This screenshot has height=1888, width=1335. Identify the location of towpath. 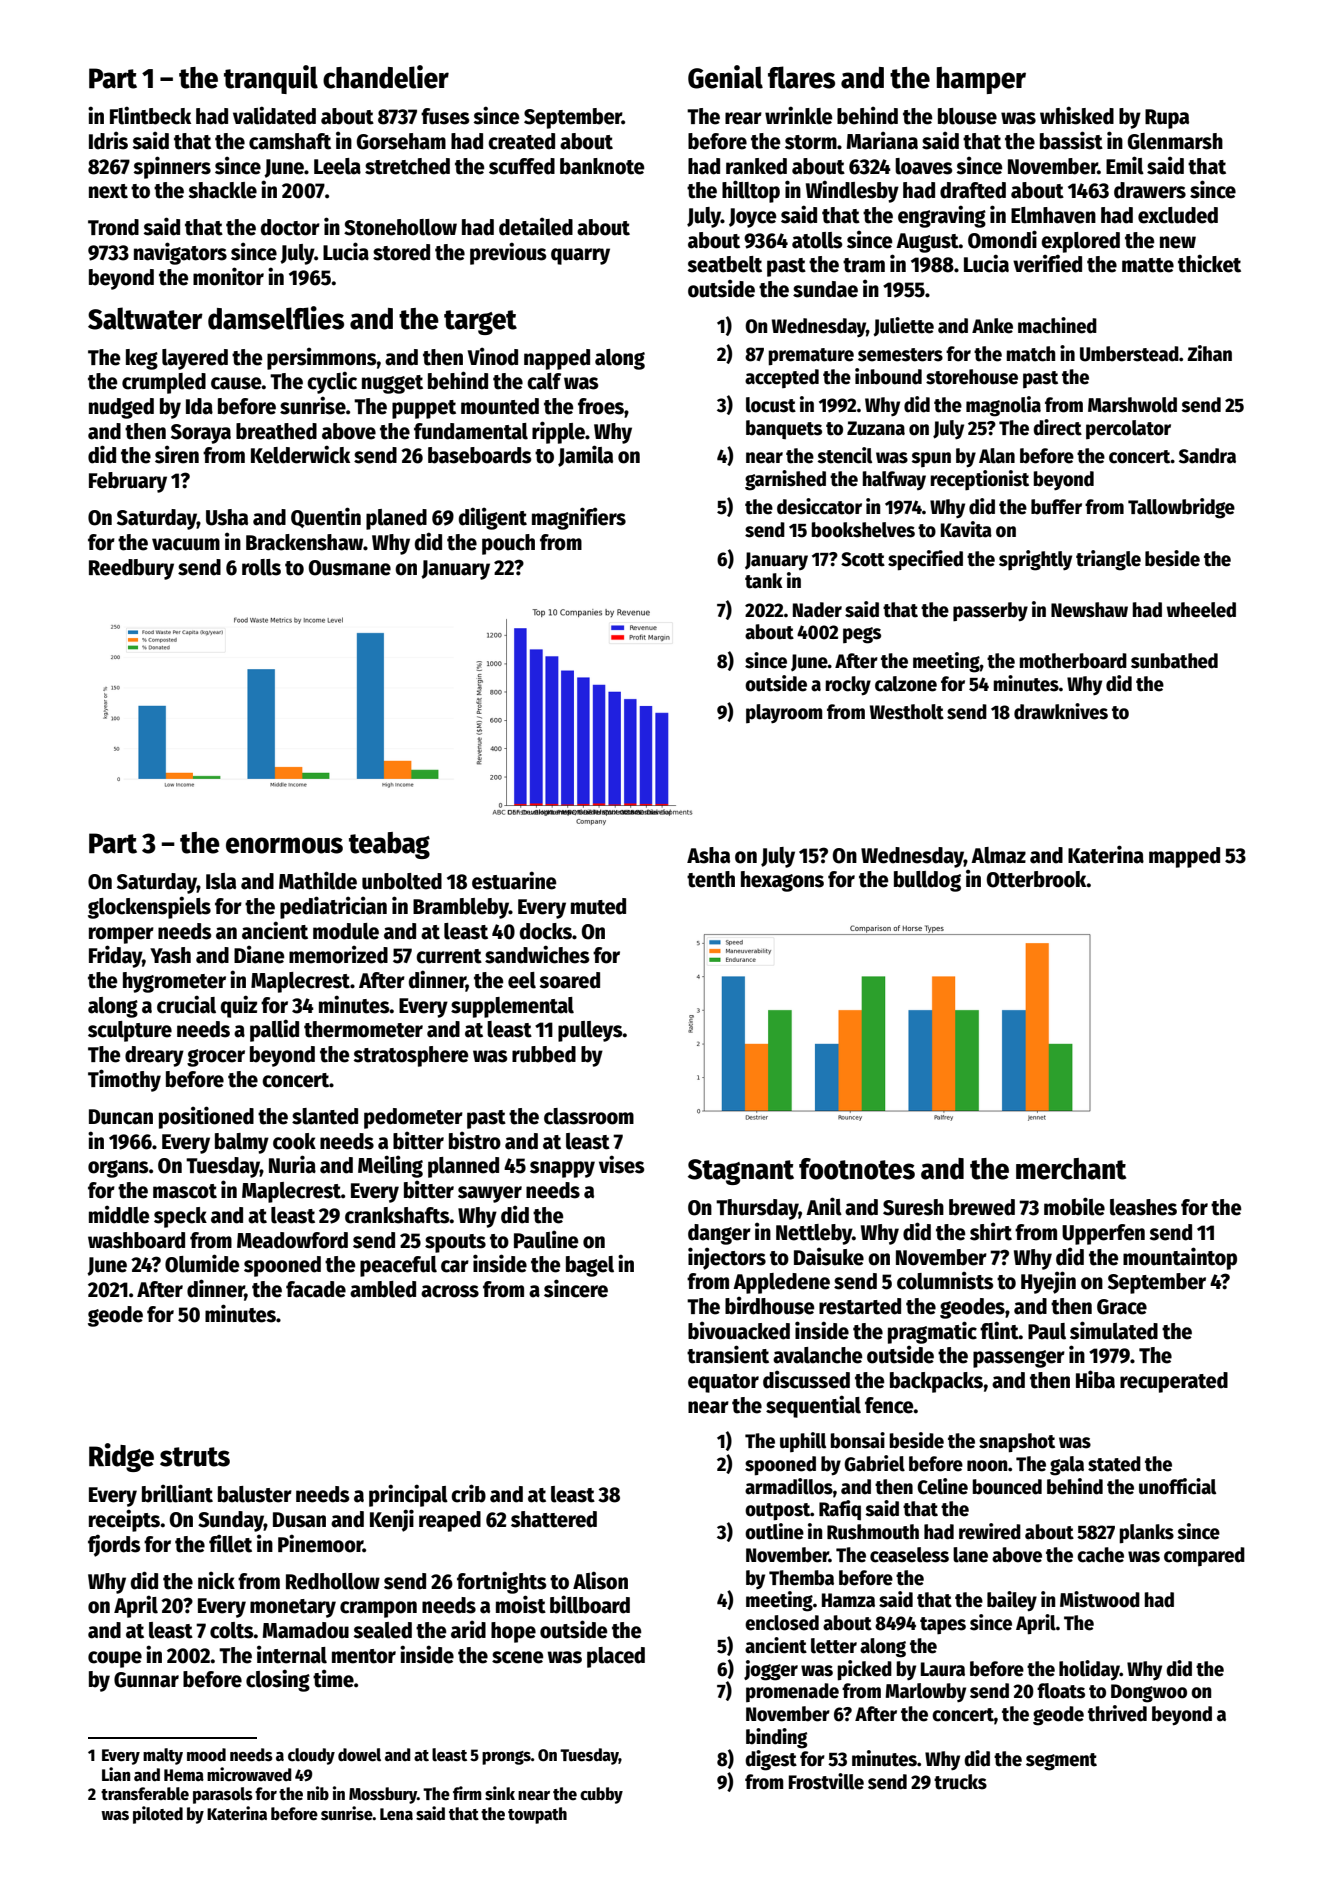
(537, 1815).
